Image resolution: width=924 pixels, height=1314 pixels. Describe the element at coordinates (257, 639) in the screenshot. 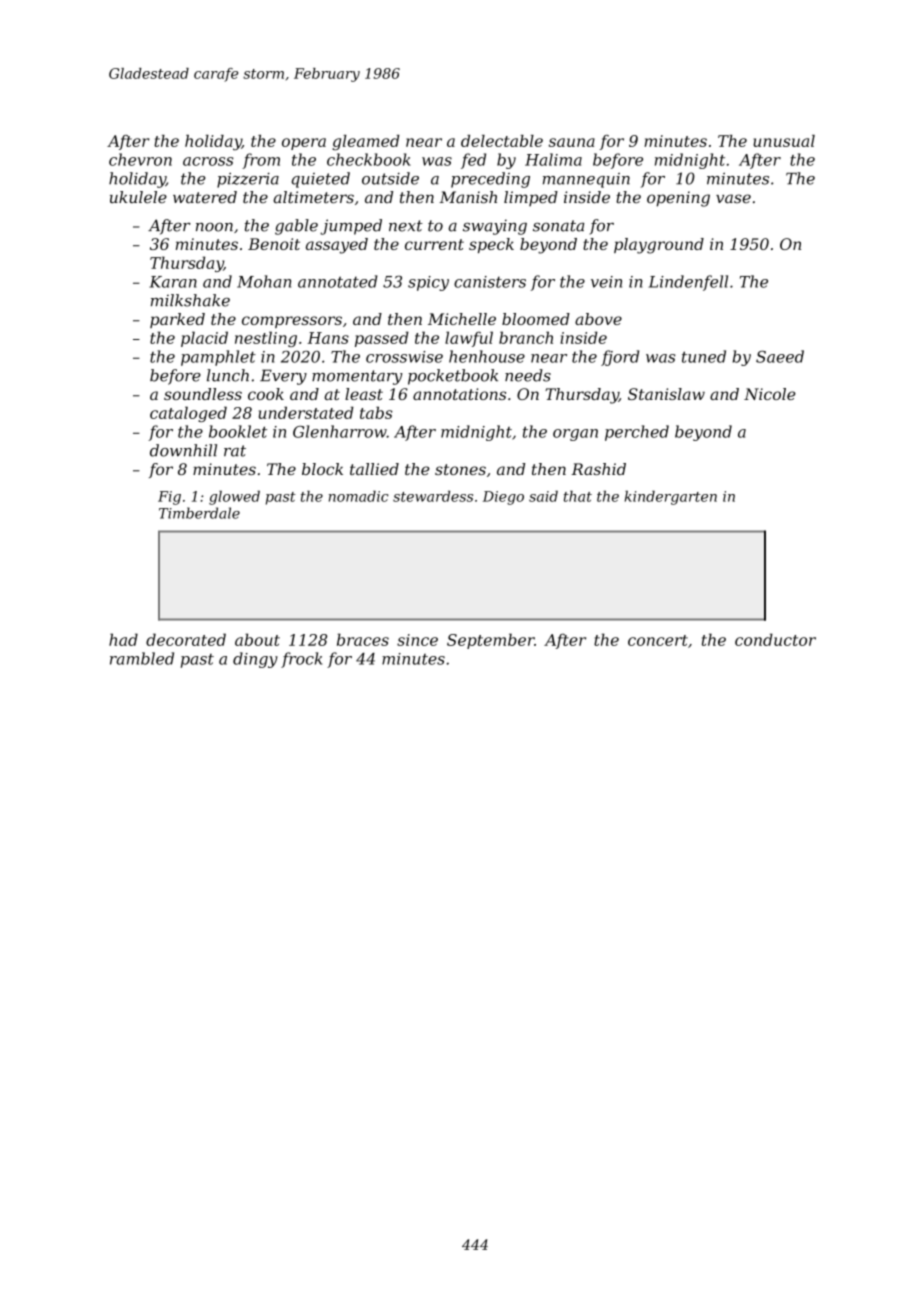

I see `about` at that location.
